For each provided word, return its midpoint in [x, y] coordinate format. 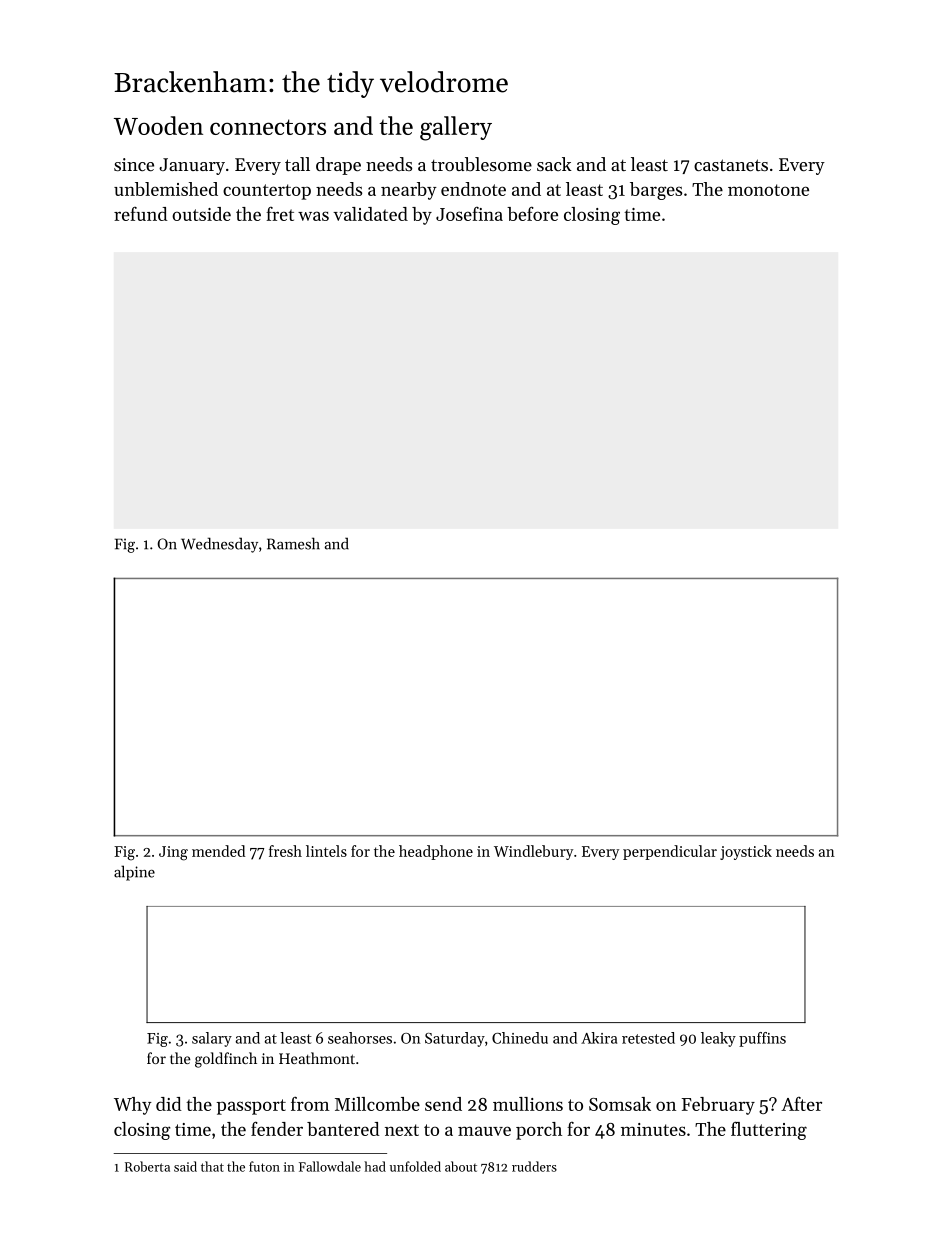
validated [370, 214]
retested [648, 1038]
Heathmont [317, 1058]
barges [656, 191]
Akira [599, 1038]
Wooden [158, 125]
